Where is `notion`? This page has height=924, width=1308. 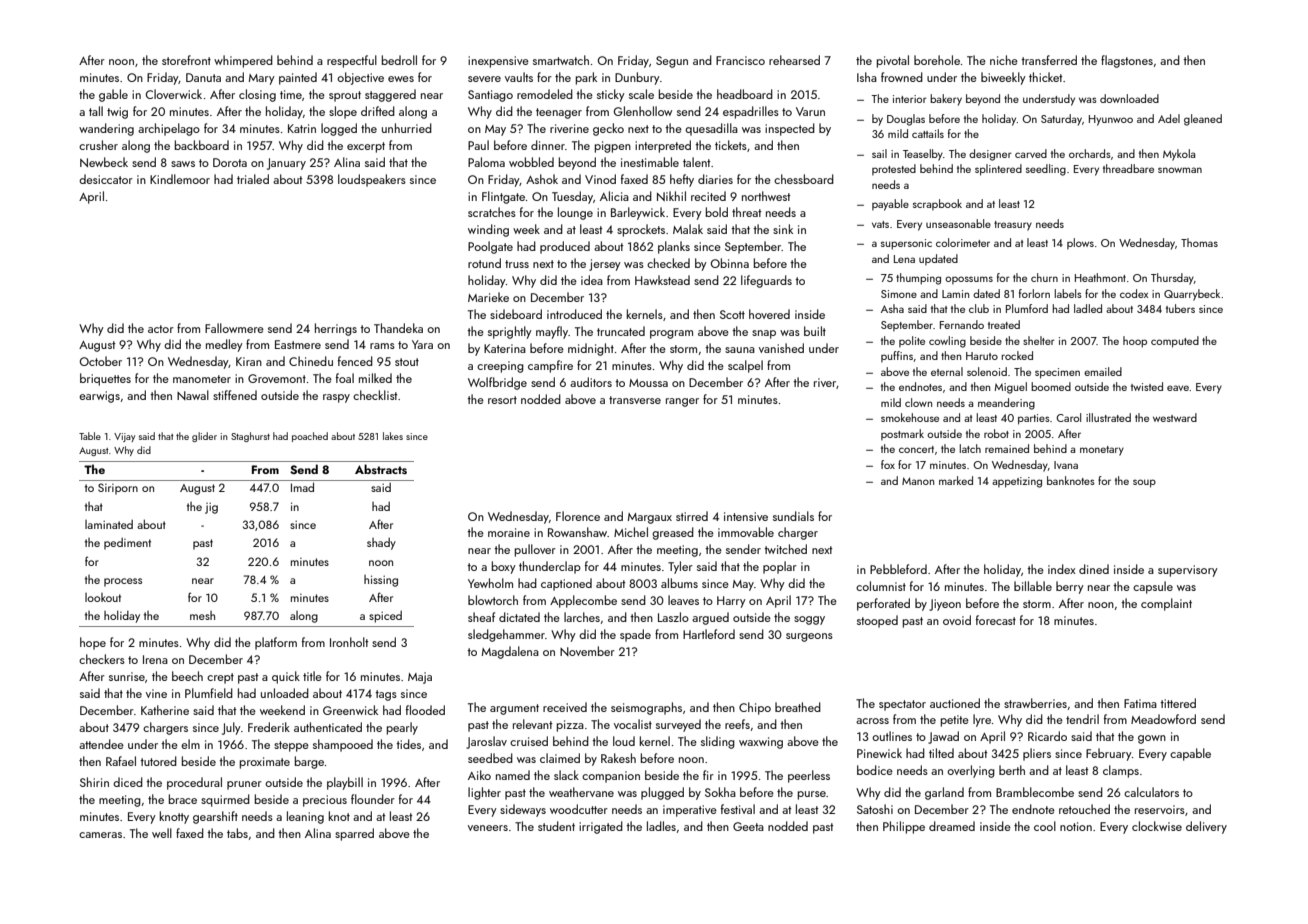
notion is located at coordinates (1076, 826).
